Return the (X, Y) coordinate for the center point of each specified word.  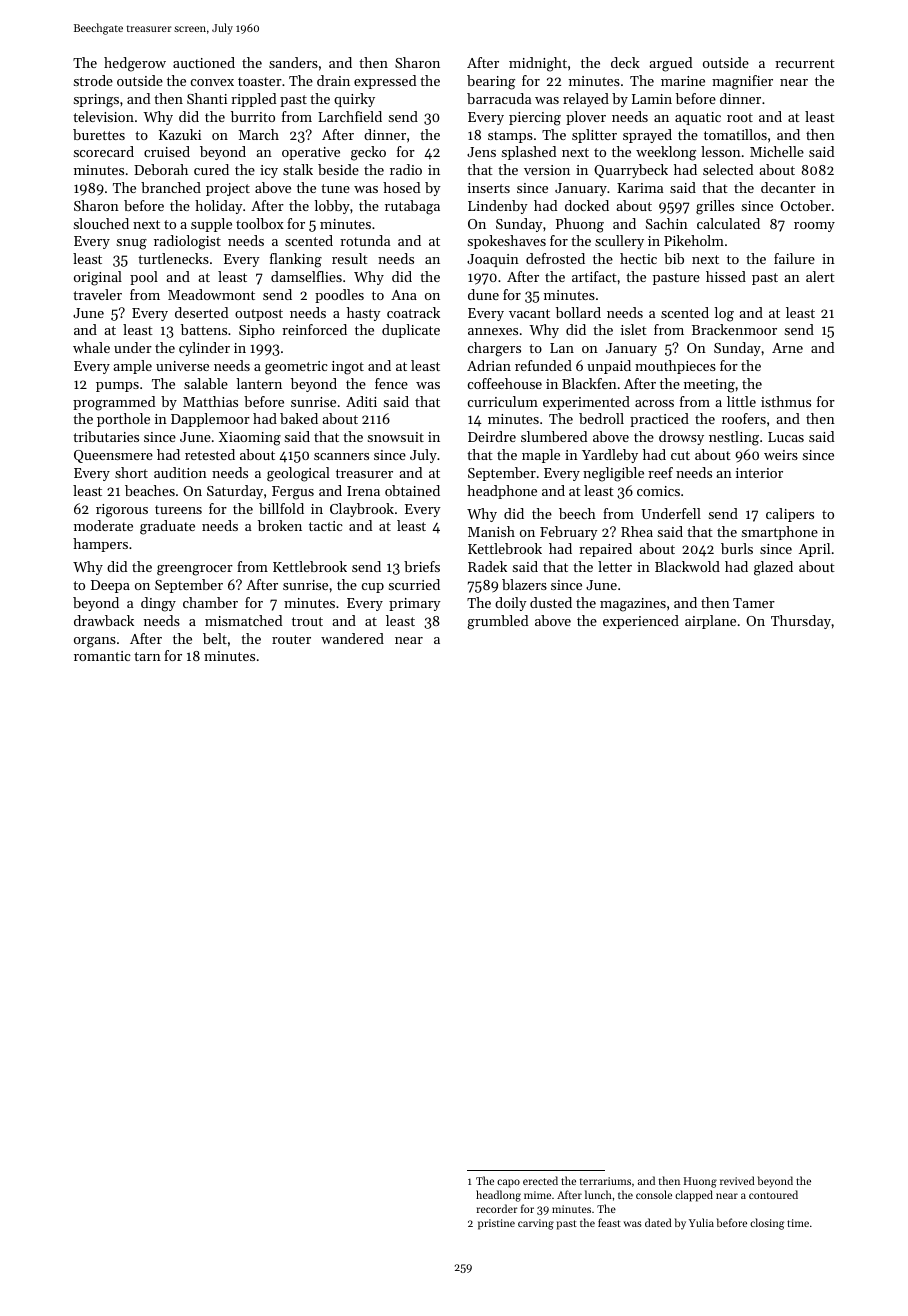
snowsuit (396, 437)
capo (508, 1183)
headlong (498, 1196)
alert (820, 276)
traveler (97, 294)
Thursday (801, 622)
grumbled (497, 622)
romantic (102, 656)
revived (737, 1180)
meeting (709, 386)
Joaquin (493, 260)
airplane (710, 622)
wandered (352, 638)
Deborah (161, 169)
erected (540, 1180)
